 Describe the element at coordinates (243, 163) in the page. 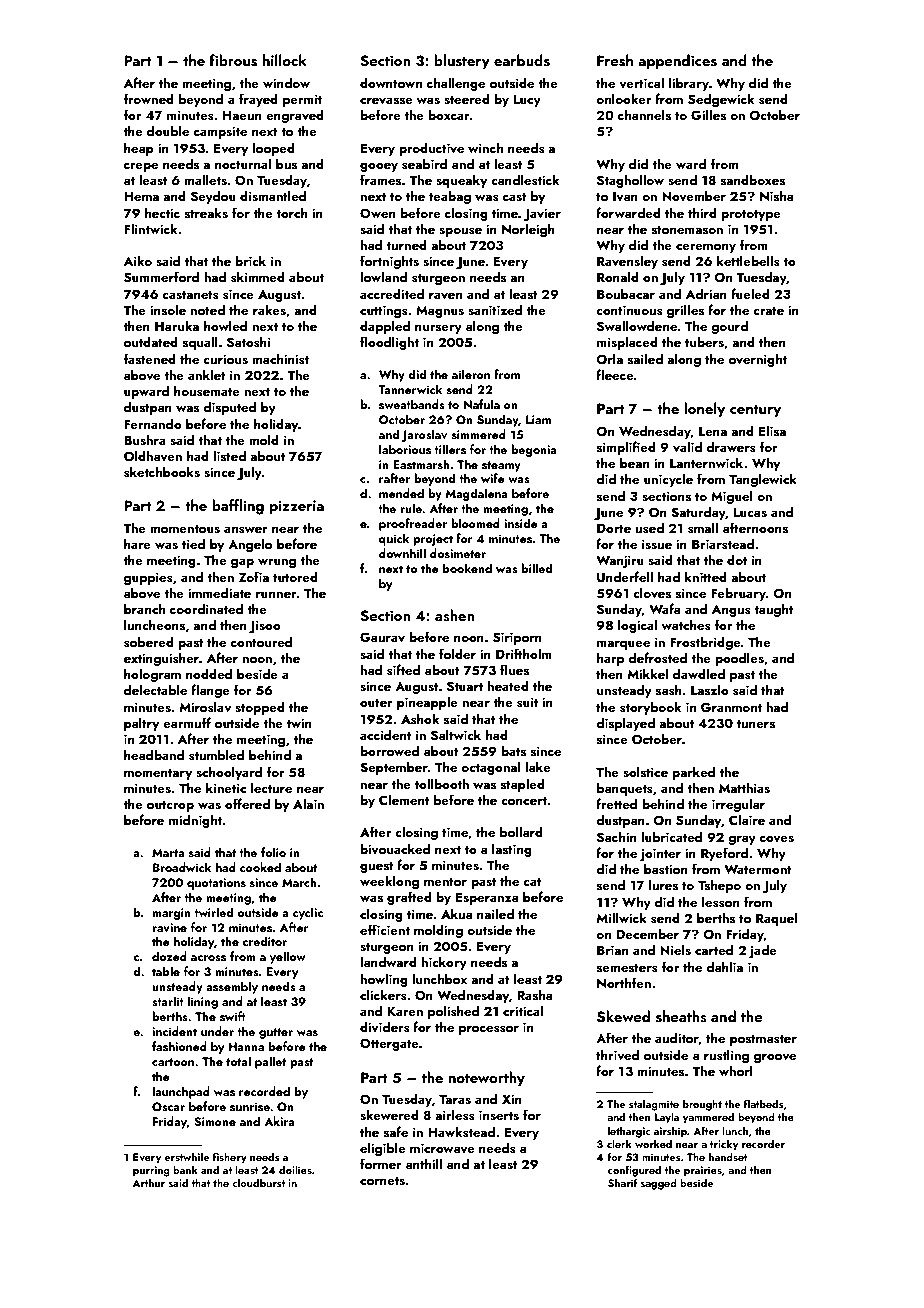

I see `nocturnal` at that location.
